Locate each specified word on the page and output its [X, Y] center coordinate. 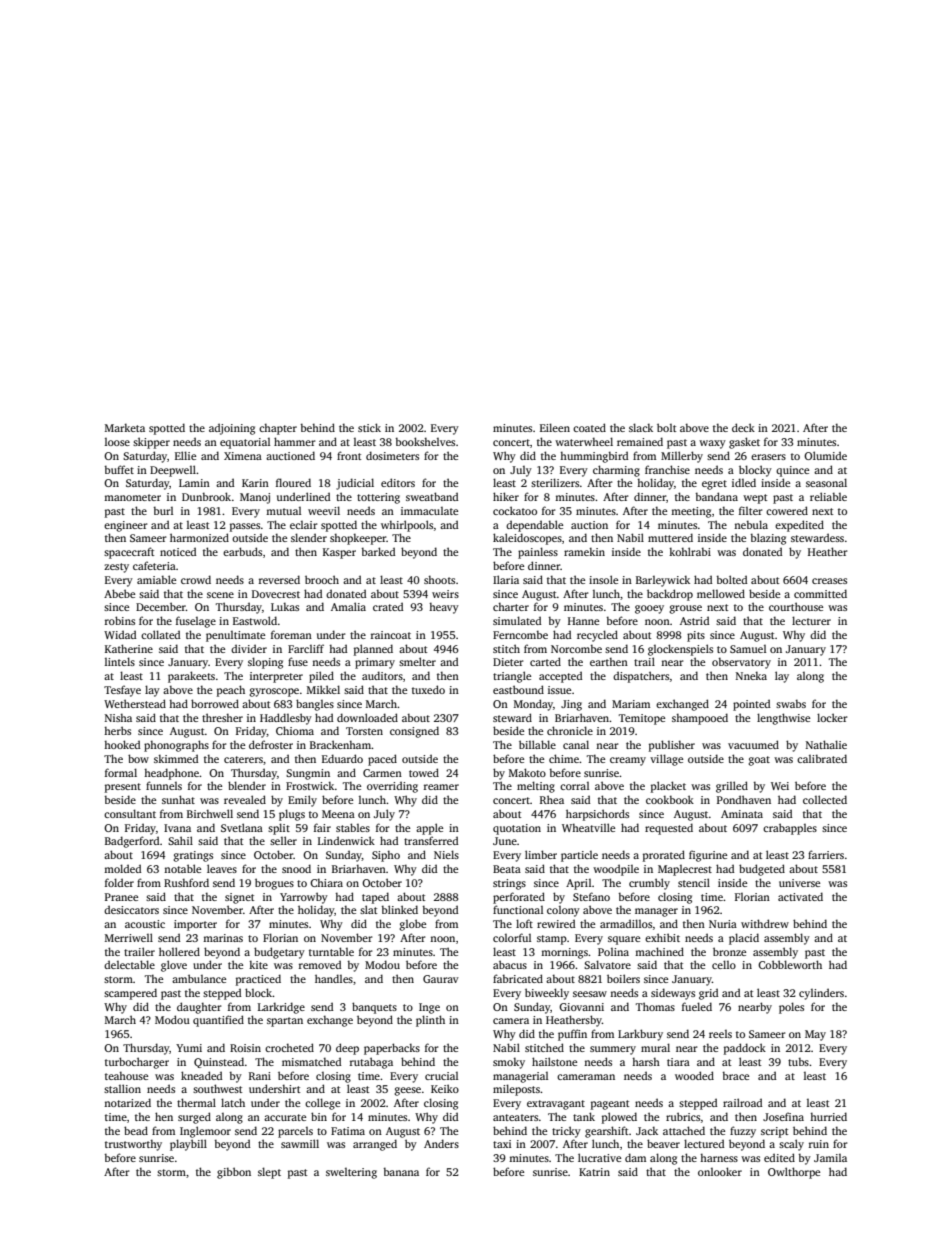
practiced [258, 980]
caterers [243, 759]
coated [589, 427]
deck [743, 427]
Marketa [125, 427]
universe [799, 883]
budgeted [762, 870]
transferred [431, 840]
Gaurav [441, 979]
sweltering [351, 1173]
